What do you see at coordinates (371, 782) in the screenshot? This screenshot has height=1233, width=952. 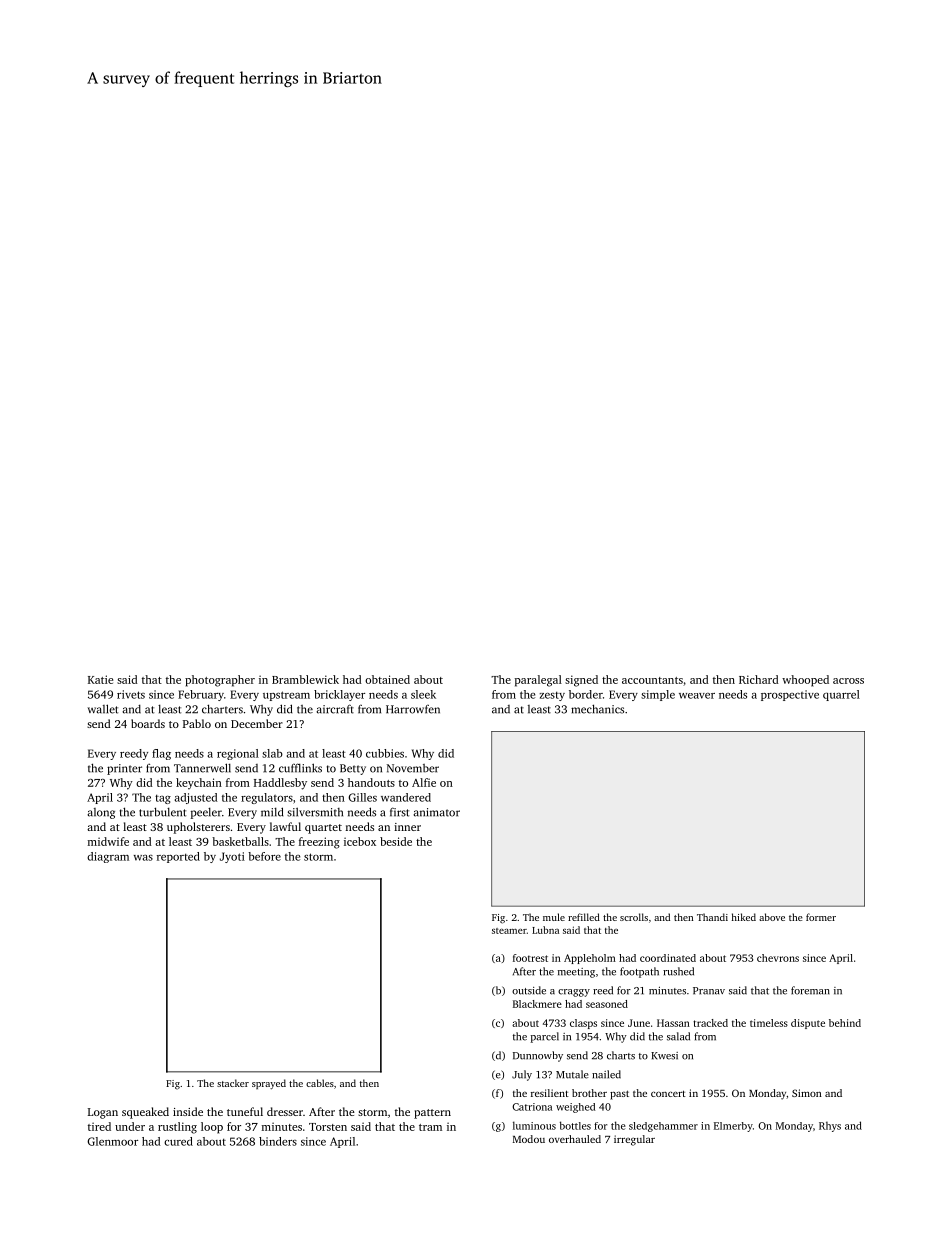 I see `handouts` at bounding box center [371, 782].
